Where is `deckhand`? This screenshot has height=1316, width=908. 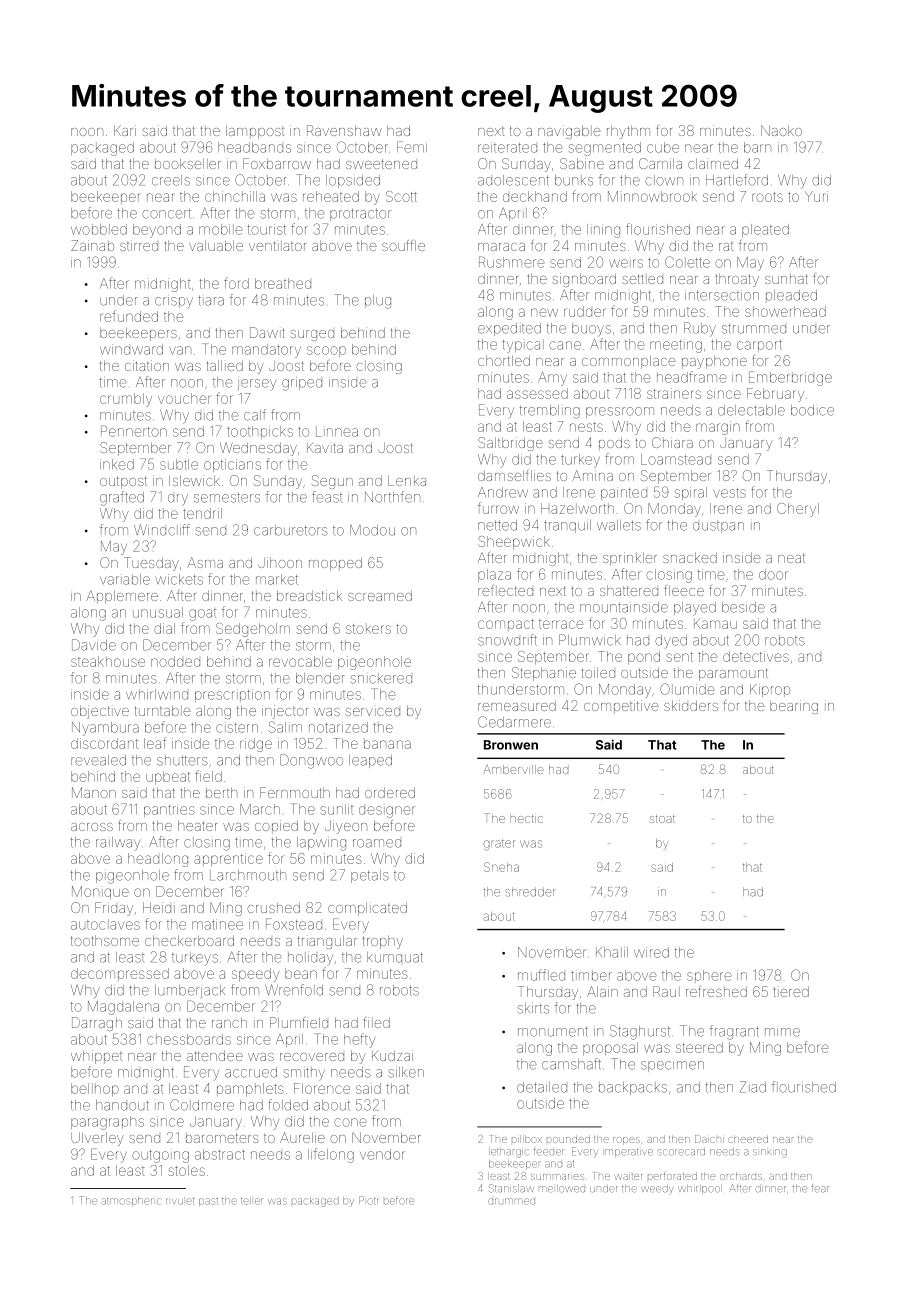 deckhand is located at coordinates (535, 196).
